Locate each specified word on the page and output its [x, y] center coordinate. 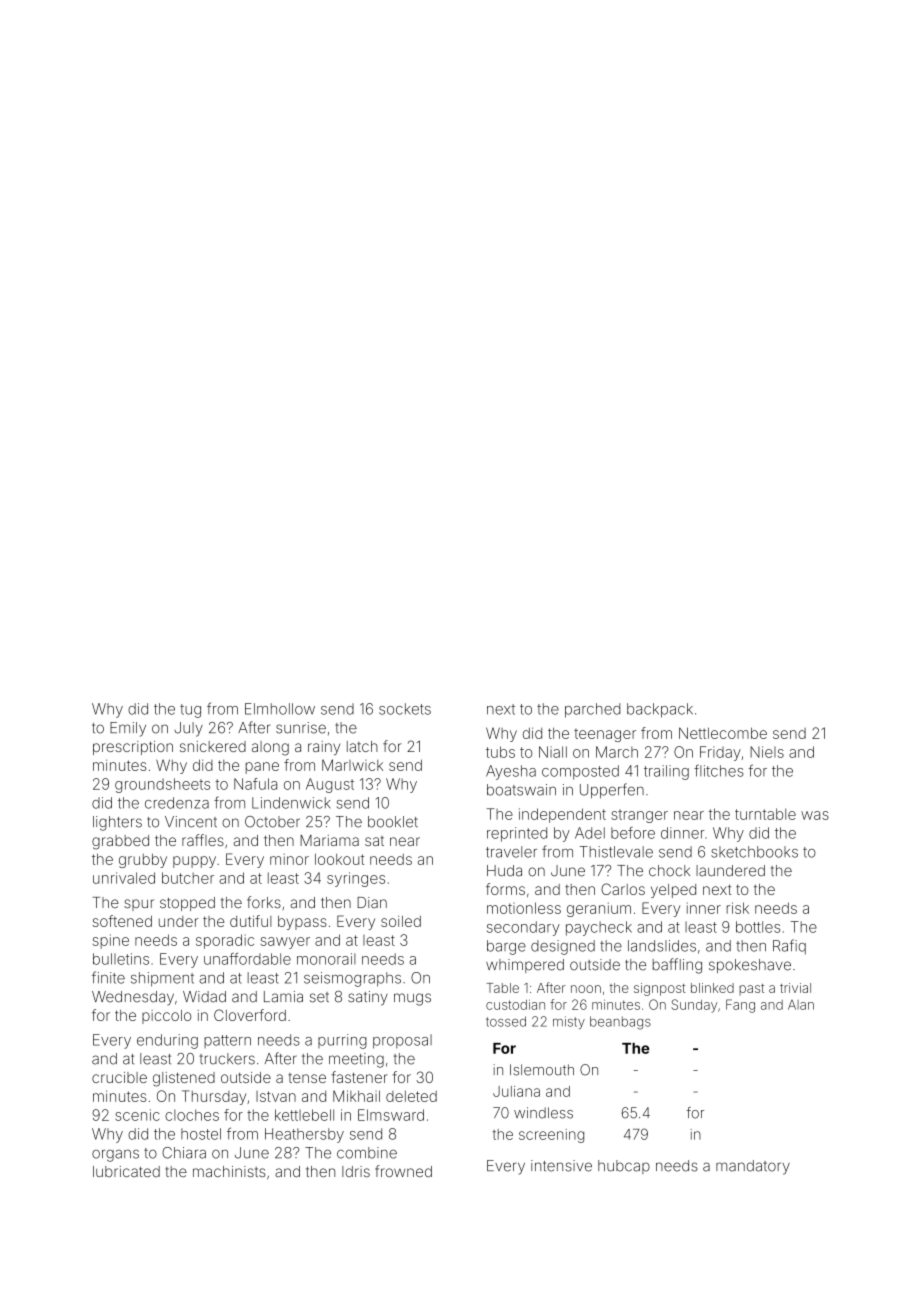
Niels [767, 752]
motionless [524, 908]
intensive [561, 1166]
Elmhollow [280, 709]
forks [264, 902]
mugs [412, 999]
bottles [758, 927]
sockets [405, 709]
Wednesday [133, 998]
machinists [229, 1171]
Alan [801, 1005]
